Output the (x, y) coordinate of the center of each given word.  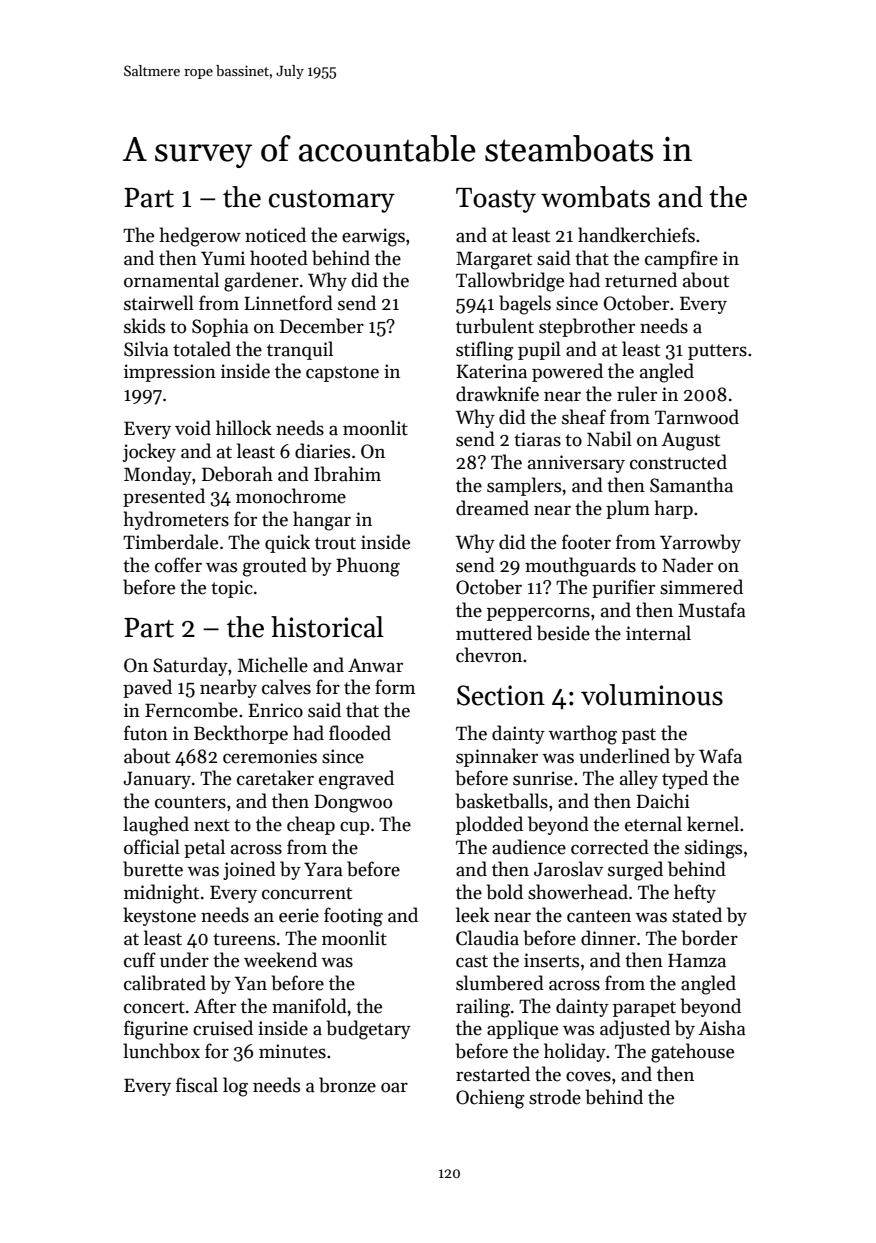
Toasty (496, 200)
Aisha (722, 1028)
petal (204, 848)
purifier (623, 588)
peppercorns (538, 614)
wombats (595, 197)
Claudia (487, 938)
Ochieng (490, 1099)
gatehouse (692, 1053)
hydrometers (176, 520)
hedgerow (200, 237)
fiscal (197, 1085)
